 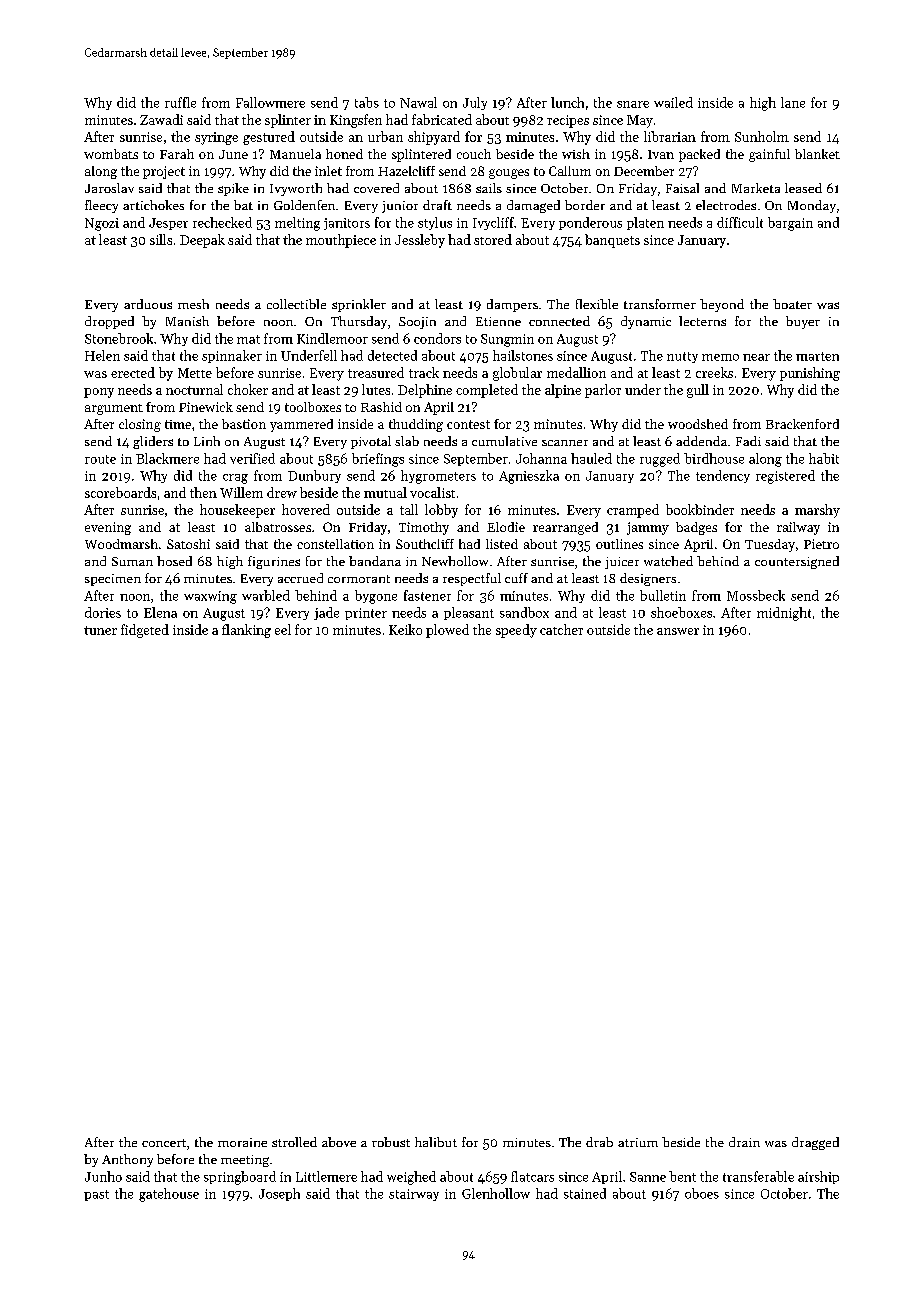 What do you see at coordinates (270, 102) in the document?
I see `Fallowmere` at bounding box center [270, 102].
